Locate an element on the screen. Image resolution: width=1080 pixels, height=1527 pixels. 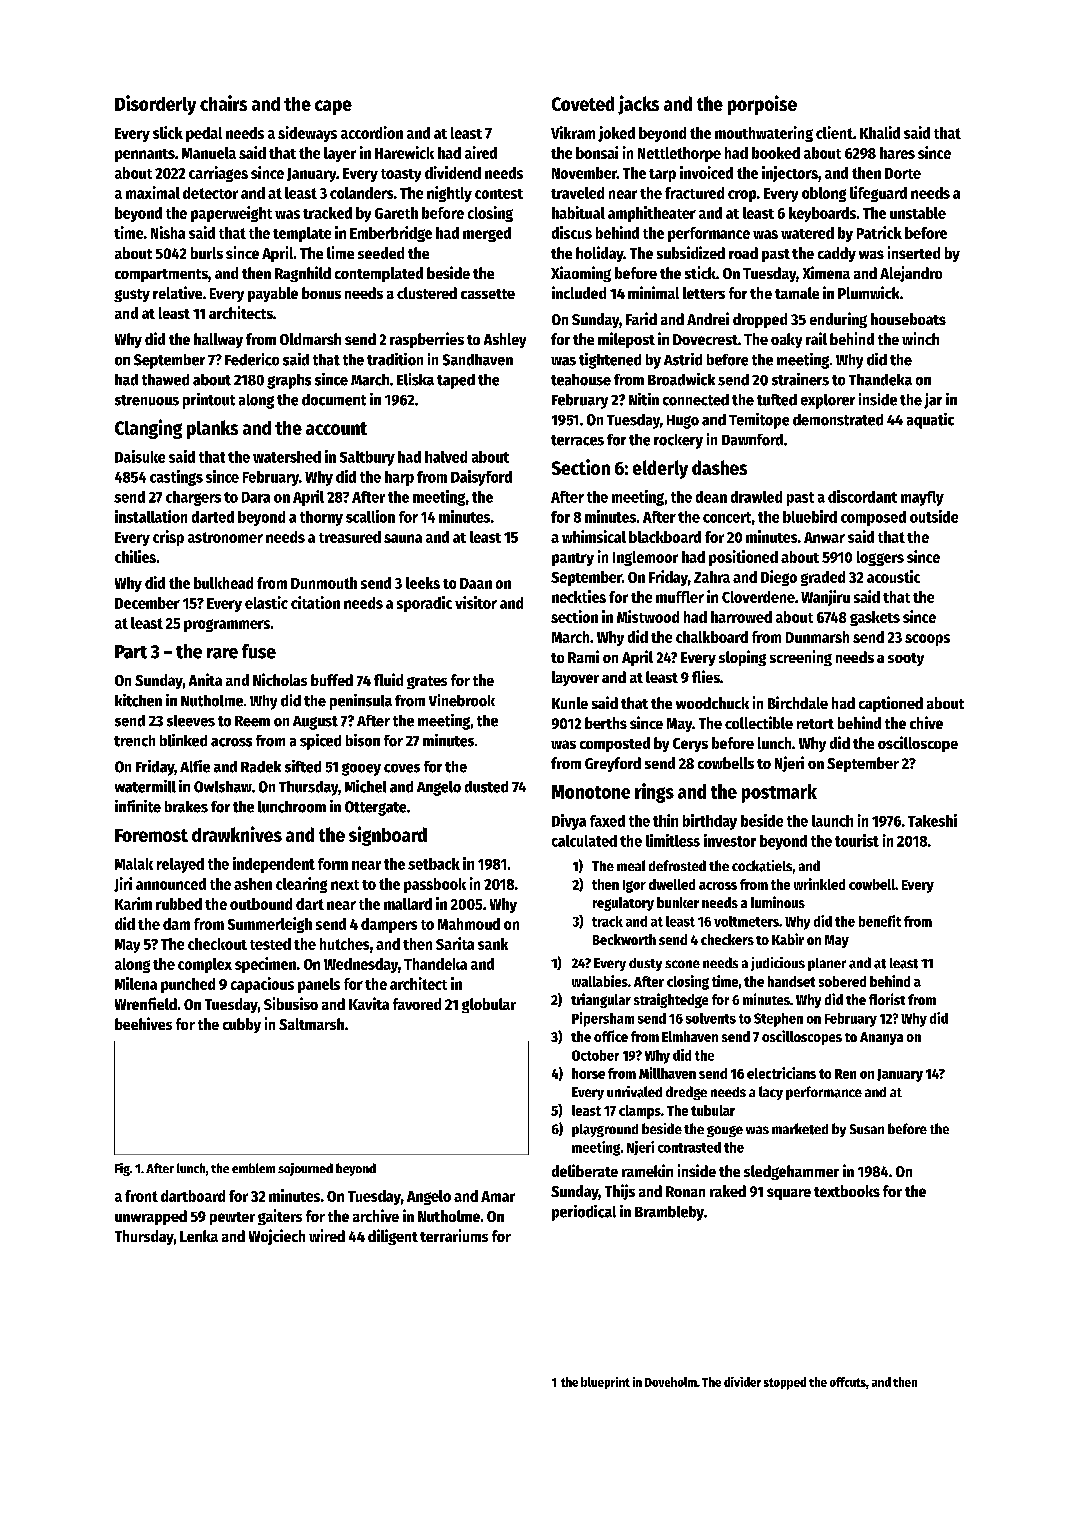
paperweight is located at coordinates (231, 214).
